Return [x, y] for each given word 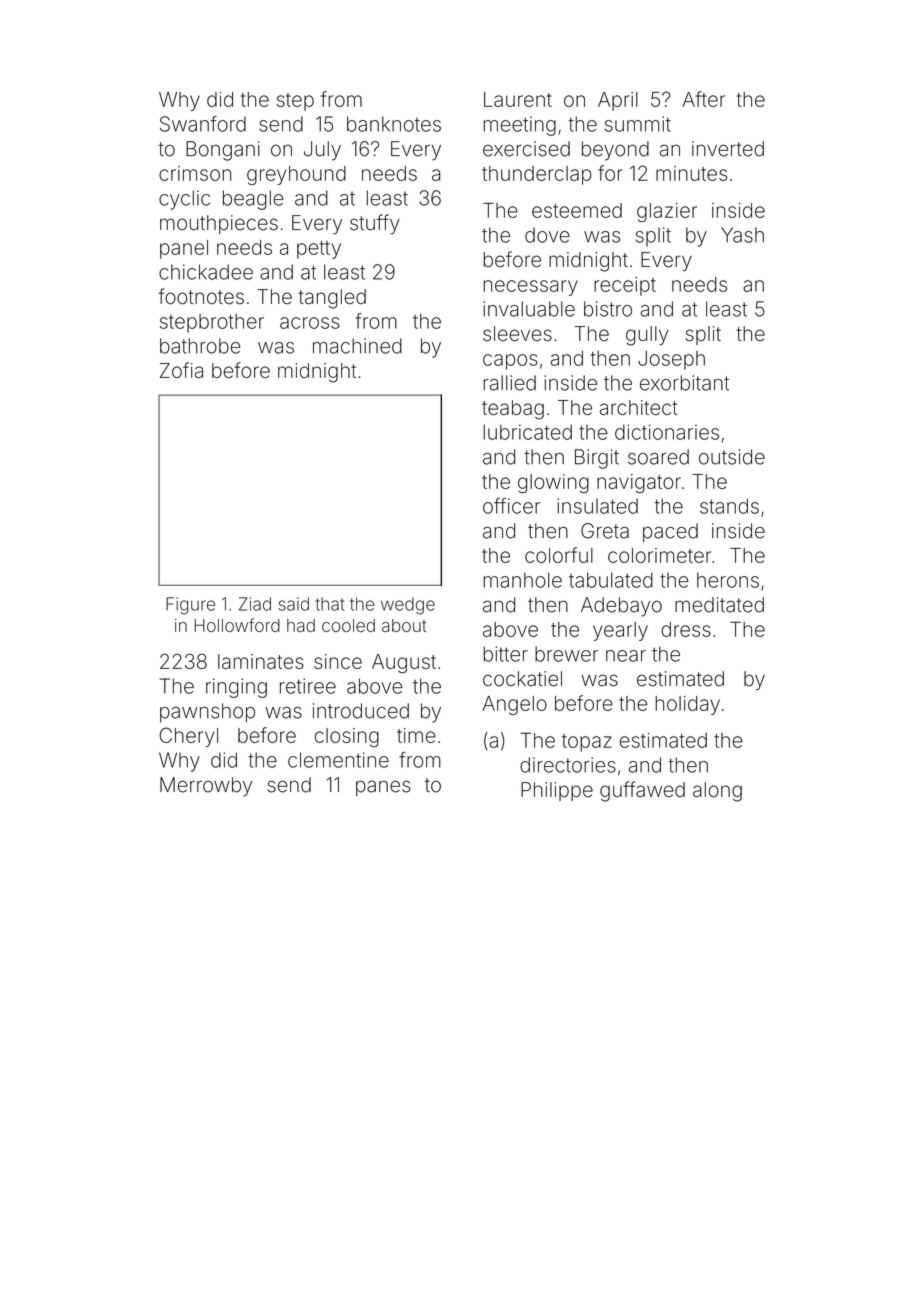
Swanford [203, 124]
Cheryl [188, 737]
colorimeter [659, 555]
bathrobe [200, 346]
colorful [559, 555]
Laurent [518, 99]
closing [347, 737]
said [293, 604]
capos [510, 362]
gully [647, 336]
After [704, 99]
